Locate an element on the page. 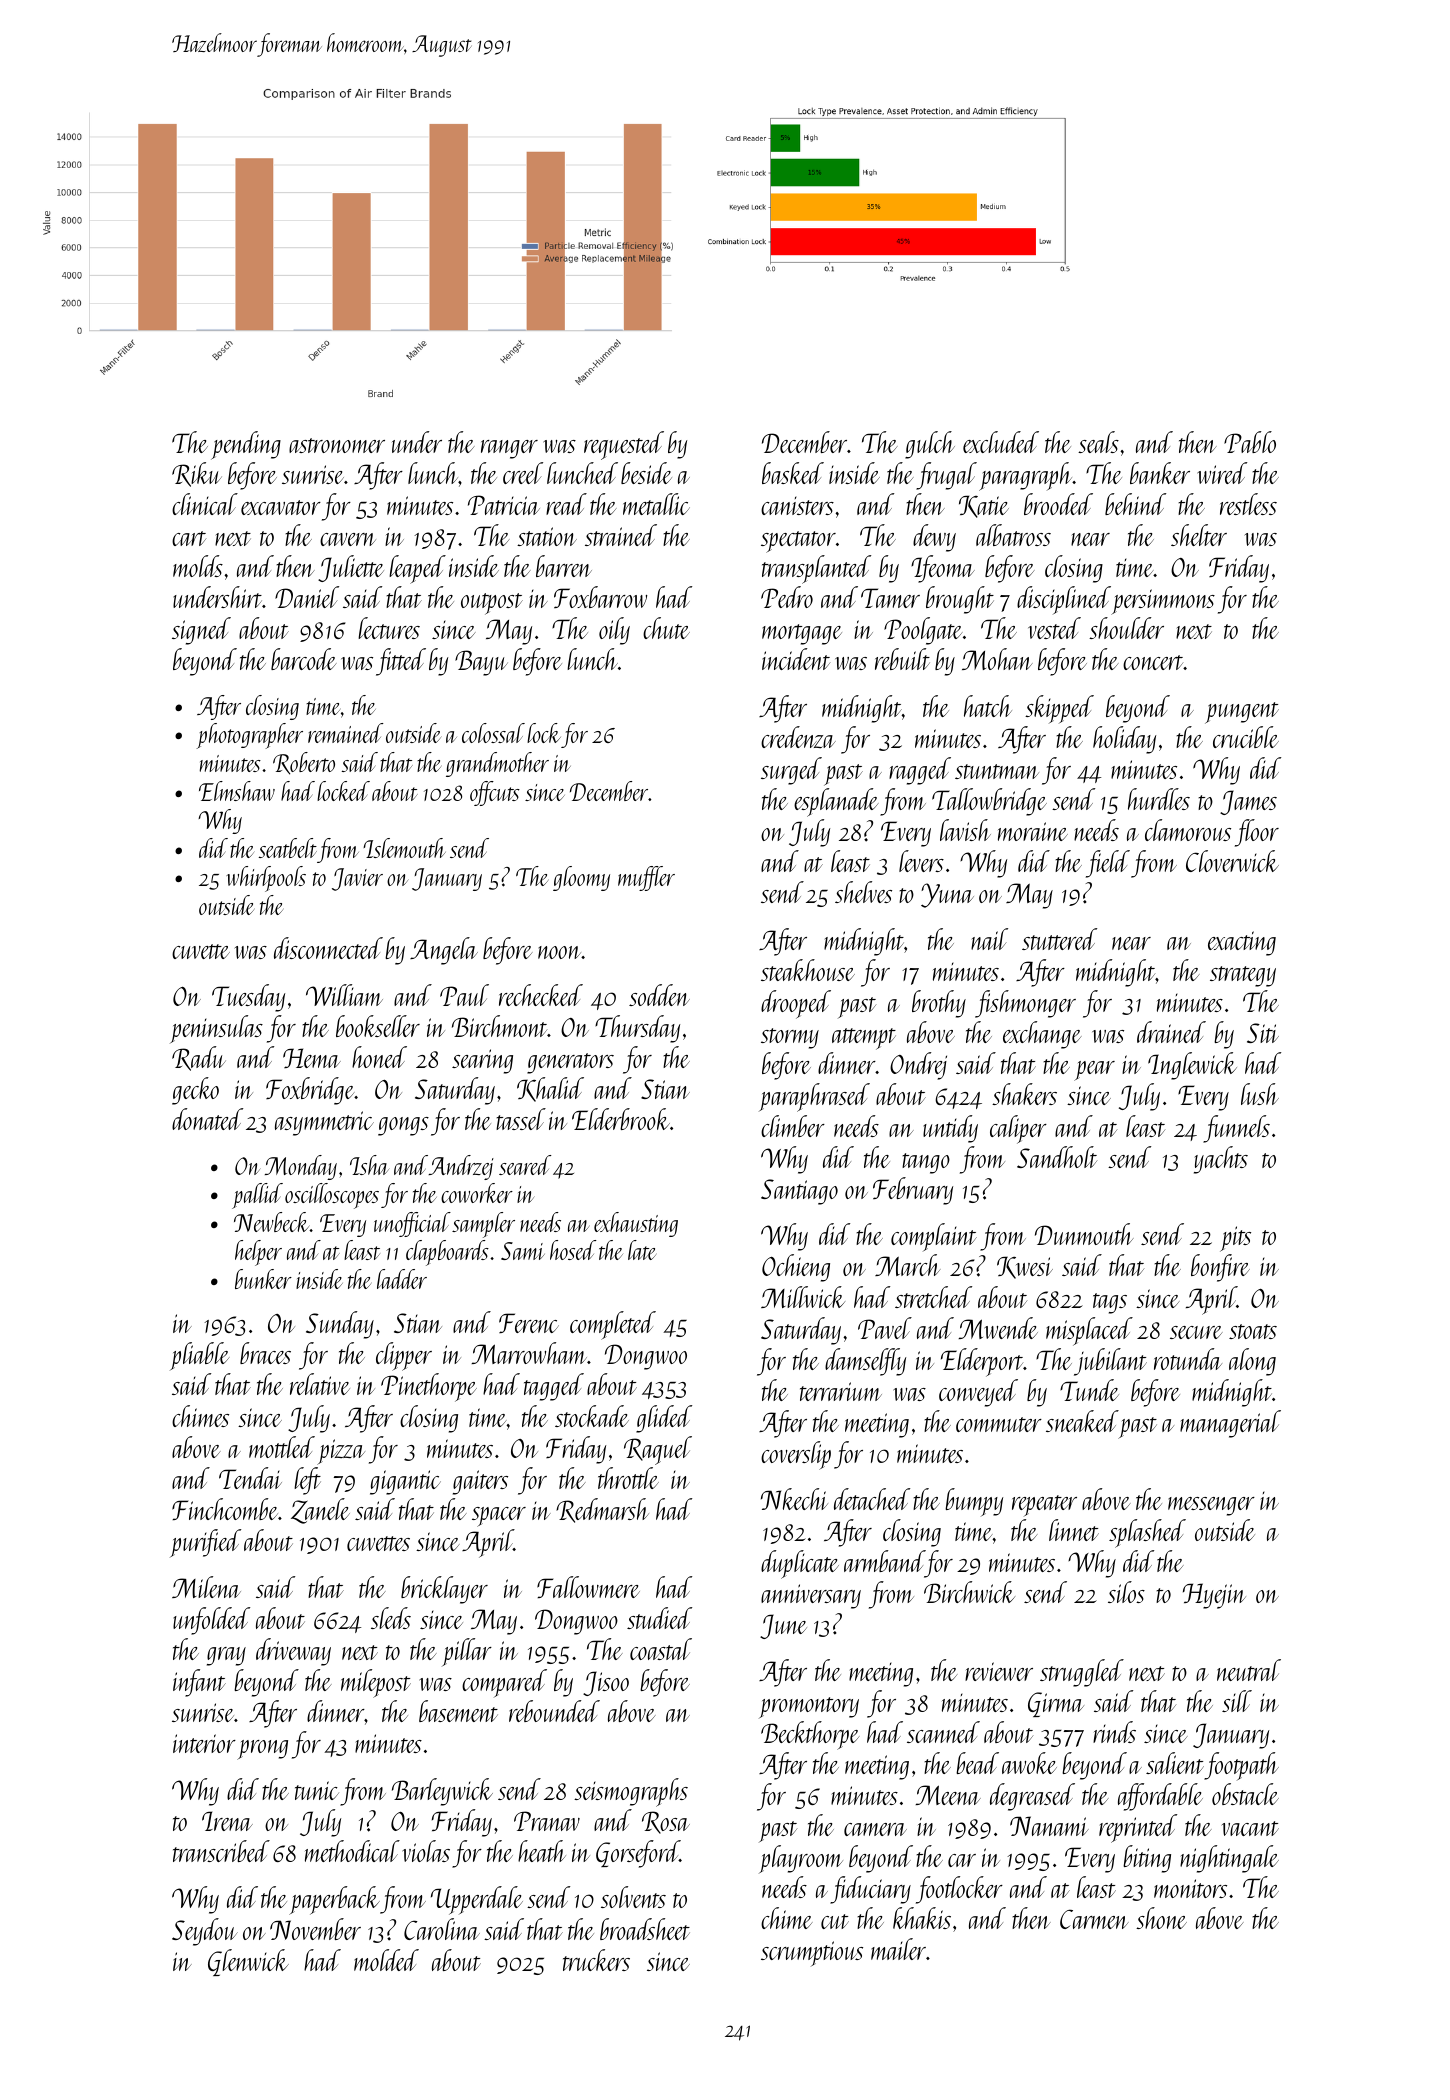 This image has width=1450, height=2100. commuter is located at coordinates (999, 1424).
